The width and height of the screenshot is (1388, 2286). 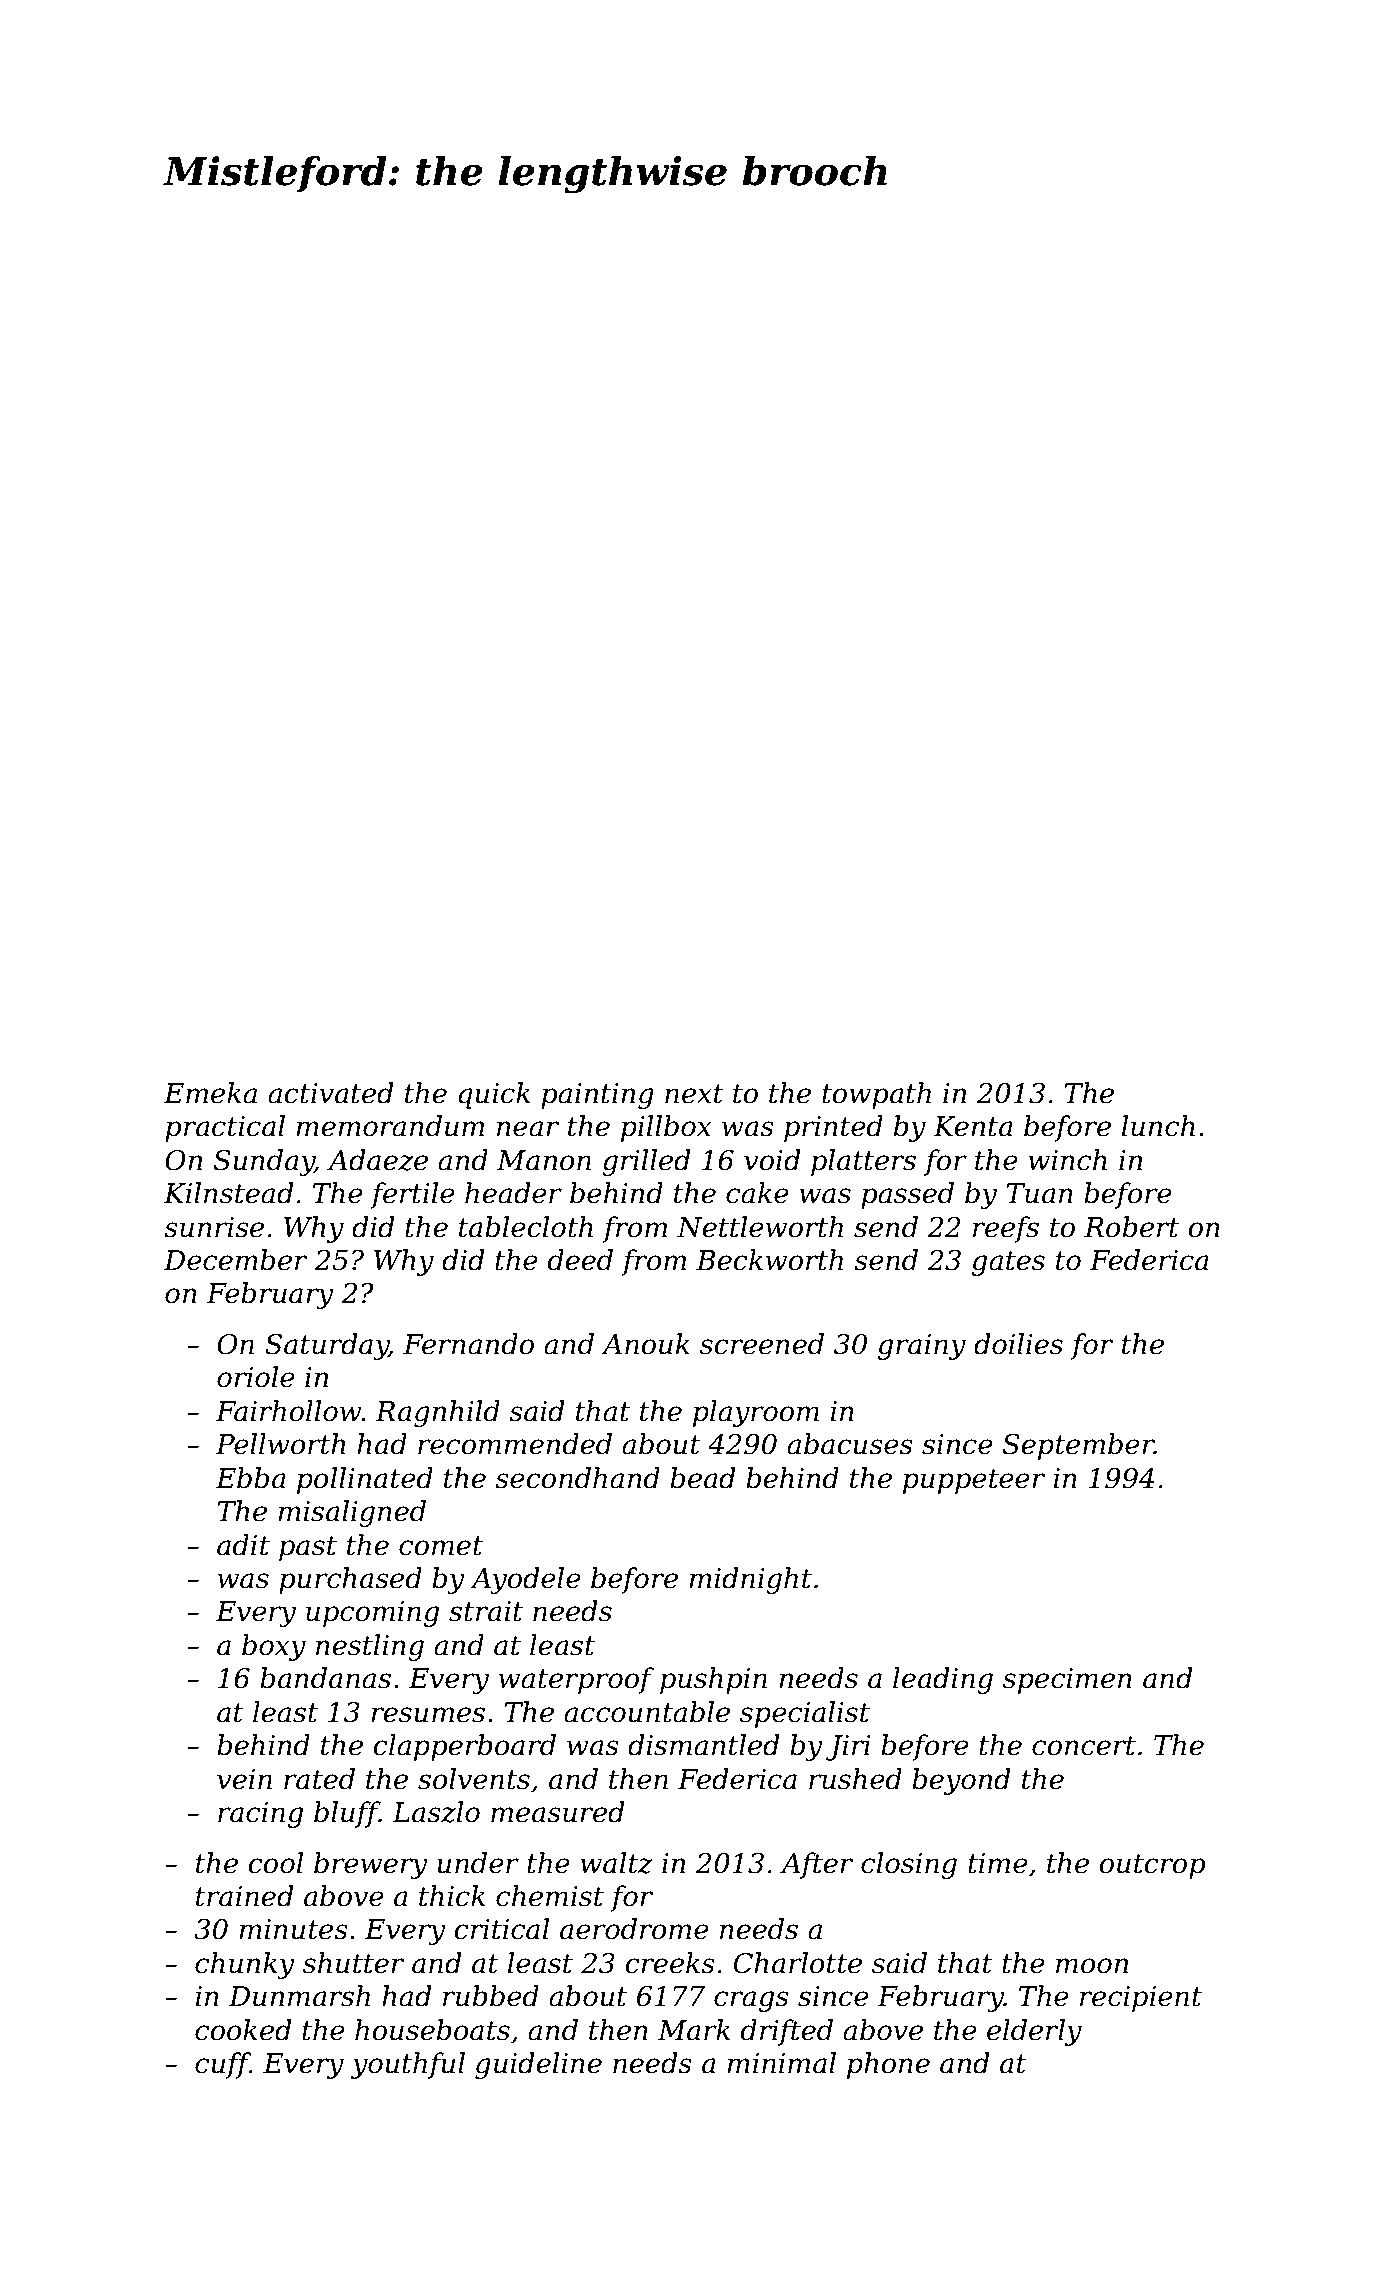 I want to click on youthful, so click(x=408, y=2065).
